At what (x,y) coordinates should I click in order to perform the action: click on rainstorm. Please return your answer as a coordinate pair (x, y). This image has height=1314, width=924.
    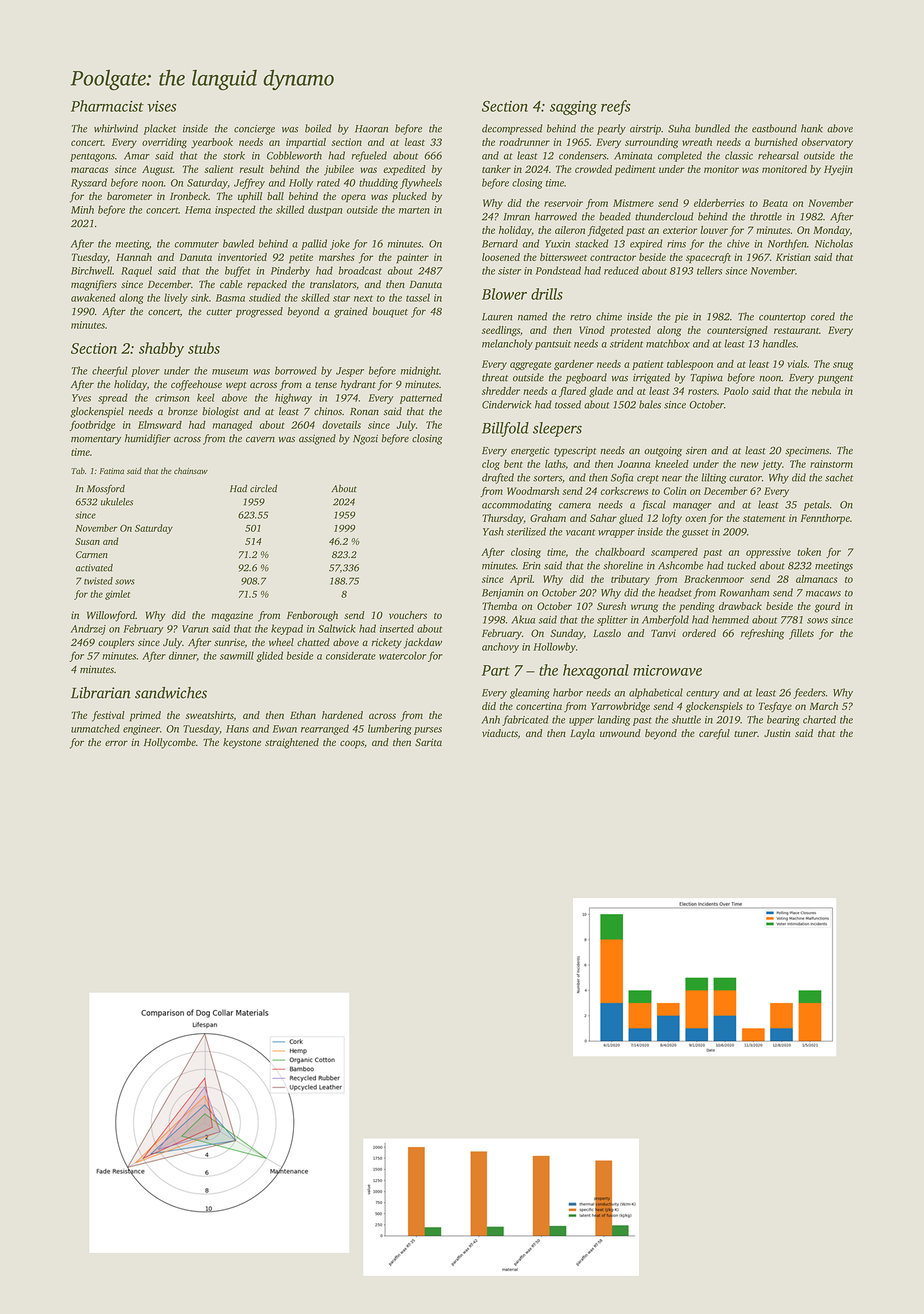
    Looking at the image, I should click on (831, 464).
